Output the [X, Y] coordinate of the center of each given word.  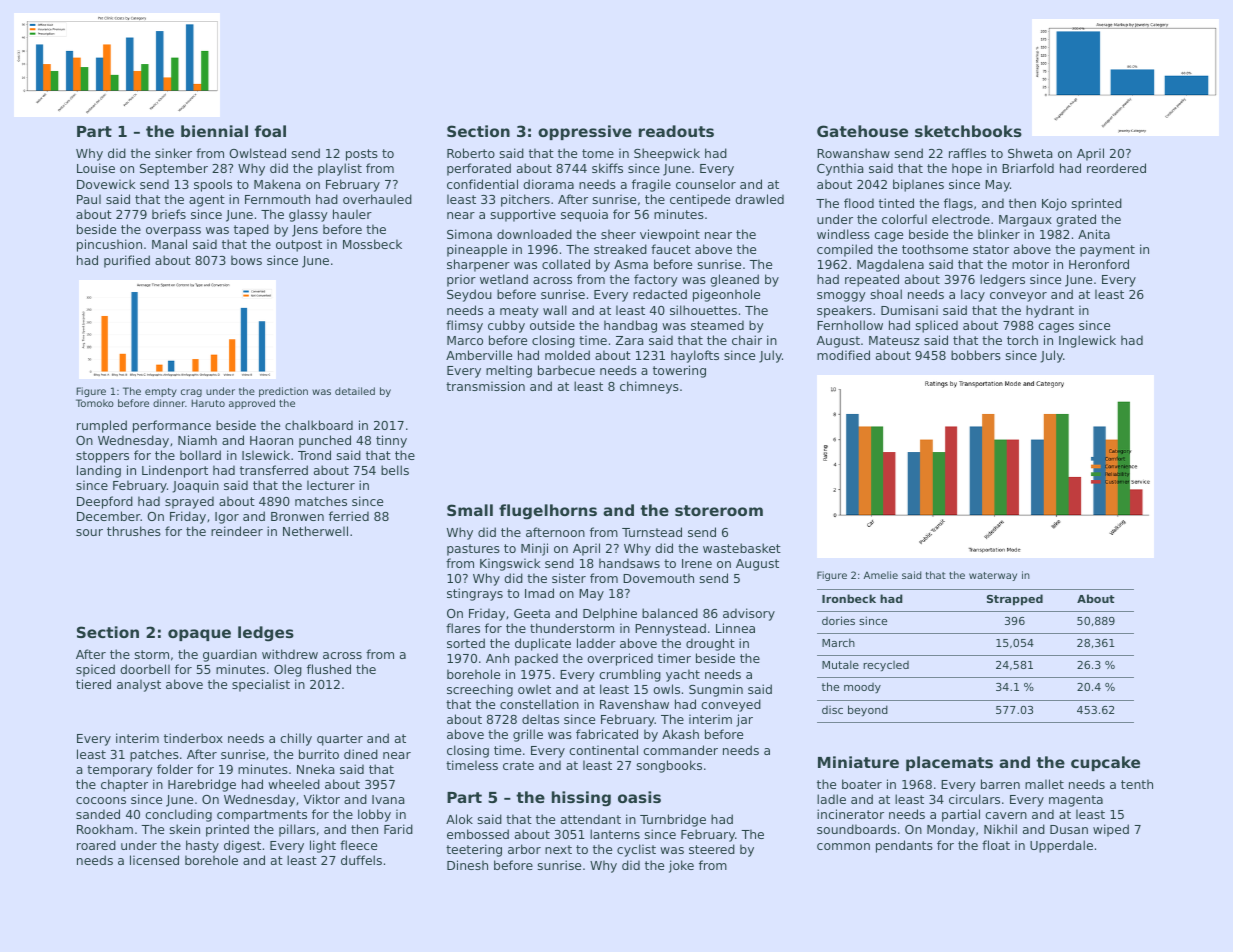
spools [213, 185]
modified [843, 355]
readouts [676, 131]
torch [1022, 340]
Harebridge [202, 785]
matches [321, 501]
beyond [868, 711]
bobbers [976, 355]
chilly [296, 739]
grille [528, 735]
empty [161, 392]
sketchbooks [968, 131]
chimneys [649, 387]
